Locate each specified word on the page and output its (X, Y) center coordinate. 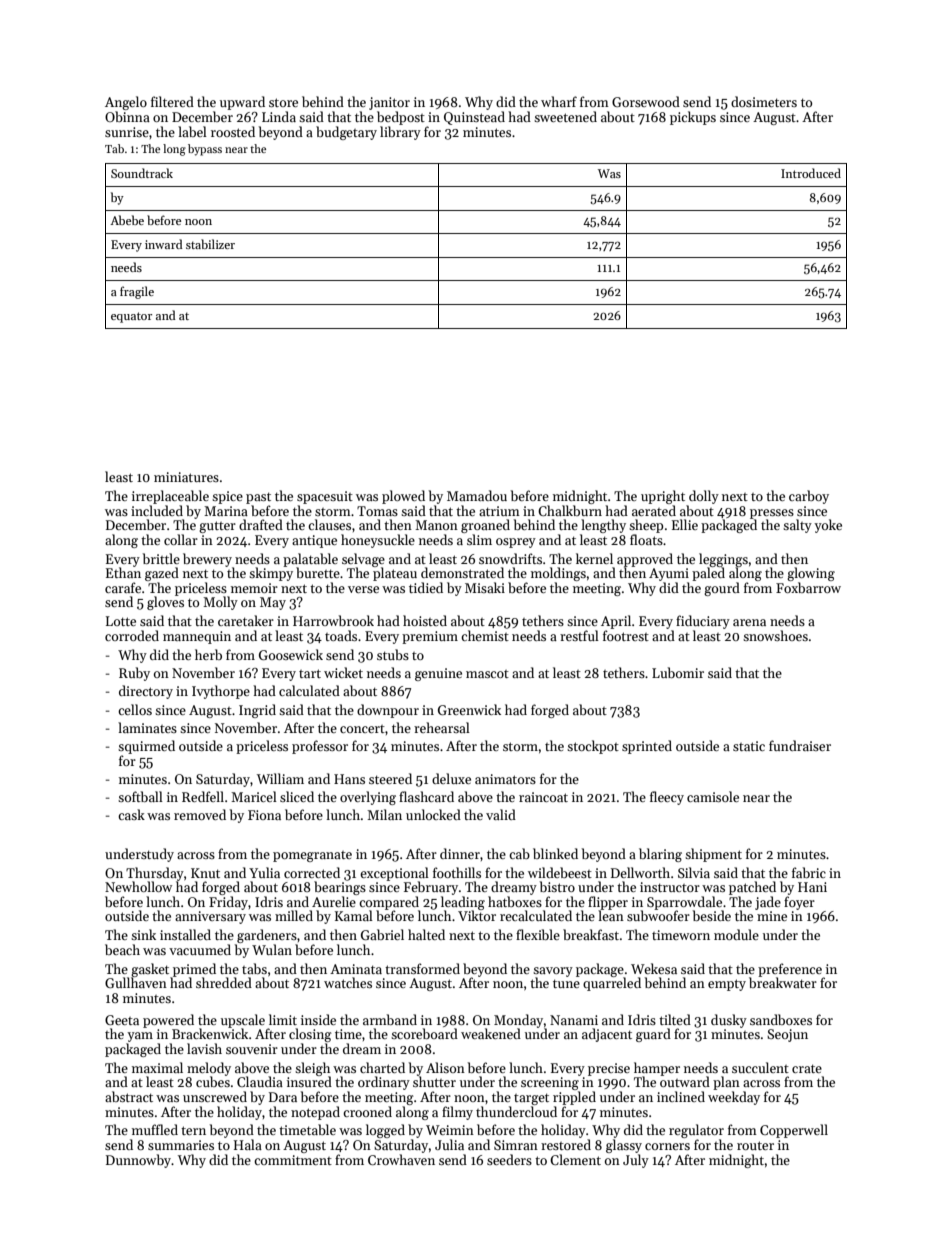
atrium (499, 511)
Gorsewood (646, 101)
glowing (811, 574)
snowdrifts (510, 558)
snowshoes (775, 635)
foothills (457, 872)
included (157, 510)
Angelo (126, 103)
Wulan (272, 949)
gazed (162, 574)
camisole (713, 796)
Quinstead (474, 118)
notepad (315, 1113)
